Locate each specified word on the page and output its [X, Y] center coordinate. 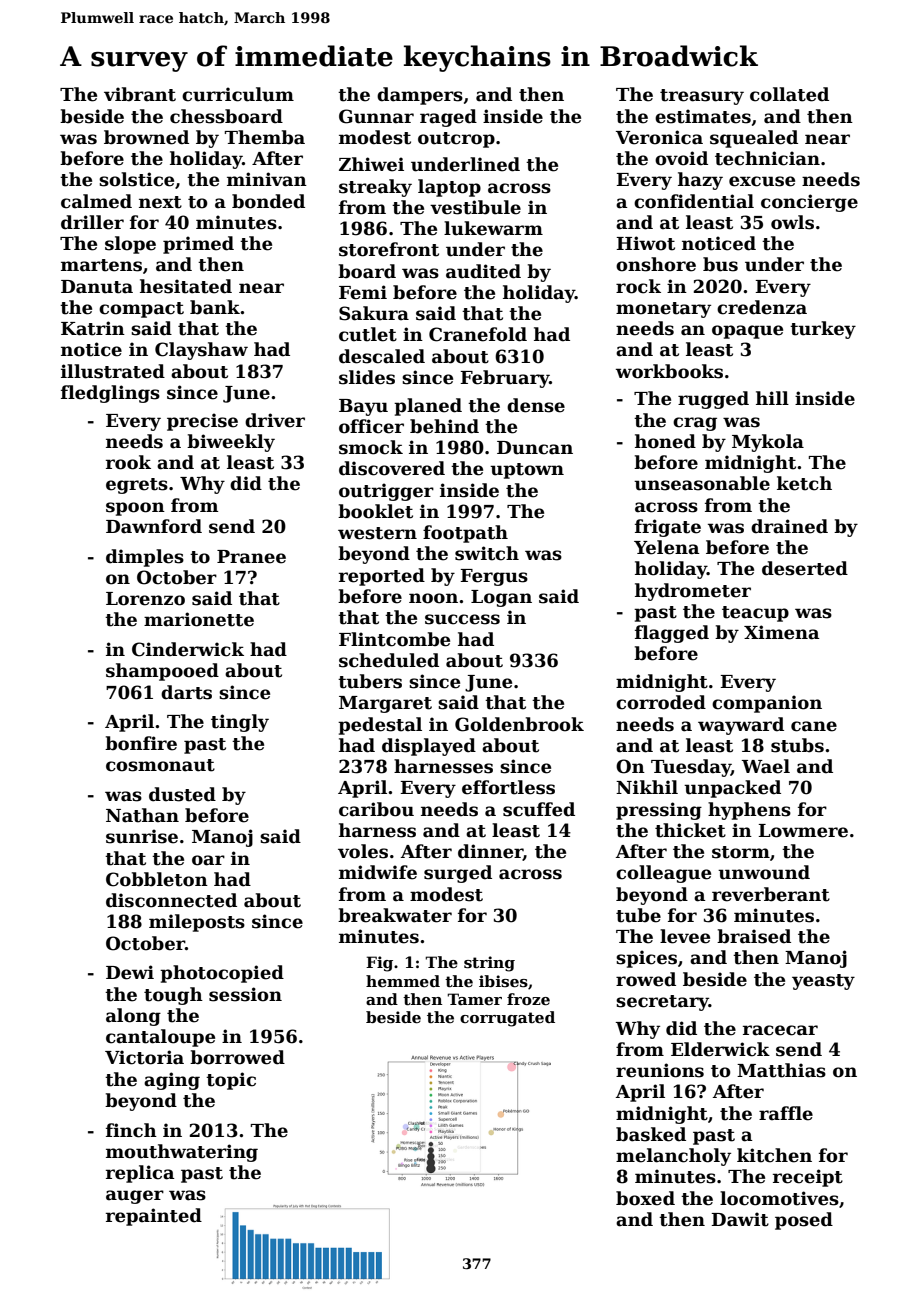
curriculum [238, 94]
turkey [823, 330]
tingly [240, 723]
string [489, 964]
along [133, 1017]
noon [433, 598]
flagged [672, 634]
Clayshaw [201, 351]
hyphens [749, 811]
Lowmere [803, 831]
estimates [703, 116]
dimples [145, 558]
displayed [429, 747]
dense [536, 405]
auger [135, 1197]
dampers [420, 96]
